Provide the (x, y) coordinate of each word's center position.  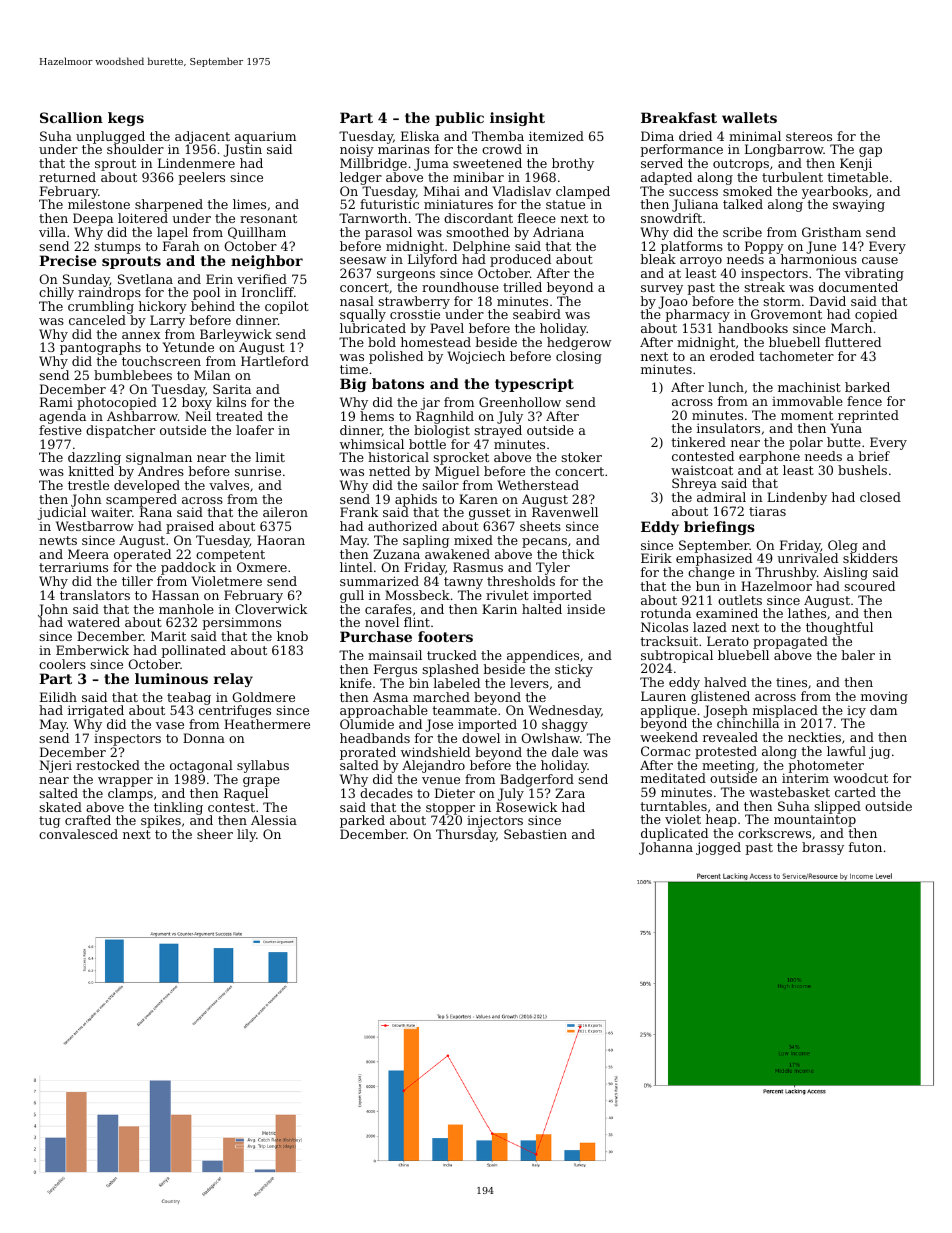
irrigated (96, 711)
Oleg (844, 547)
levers (529, 683)
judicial (62, 513)
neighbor (267, 262)
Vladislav (522, 191)
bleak (658, 259)
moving (884, 697)
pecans (544, 543)
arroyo (701, 262)
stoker (581, 457)
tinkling (178, 808)
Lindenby (797, 498)
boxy (197, 404)
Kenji (856, 165)
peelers (201, 178)
